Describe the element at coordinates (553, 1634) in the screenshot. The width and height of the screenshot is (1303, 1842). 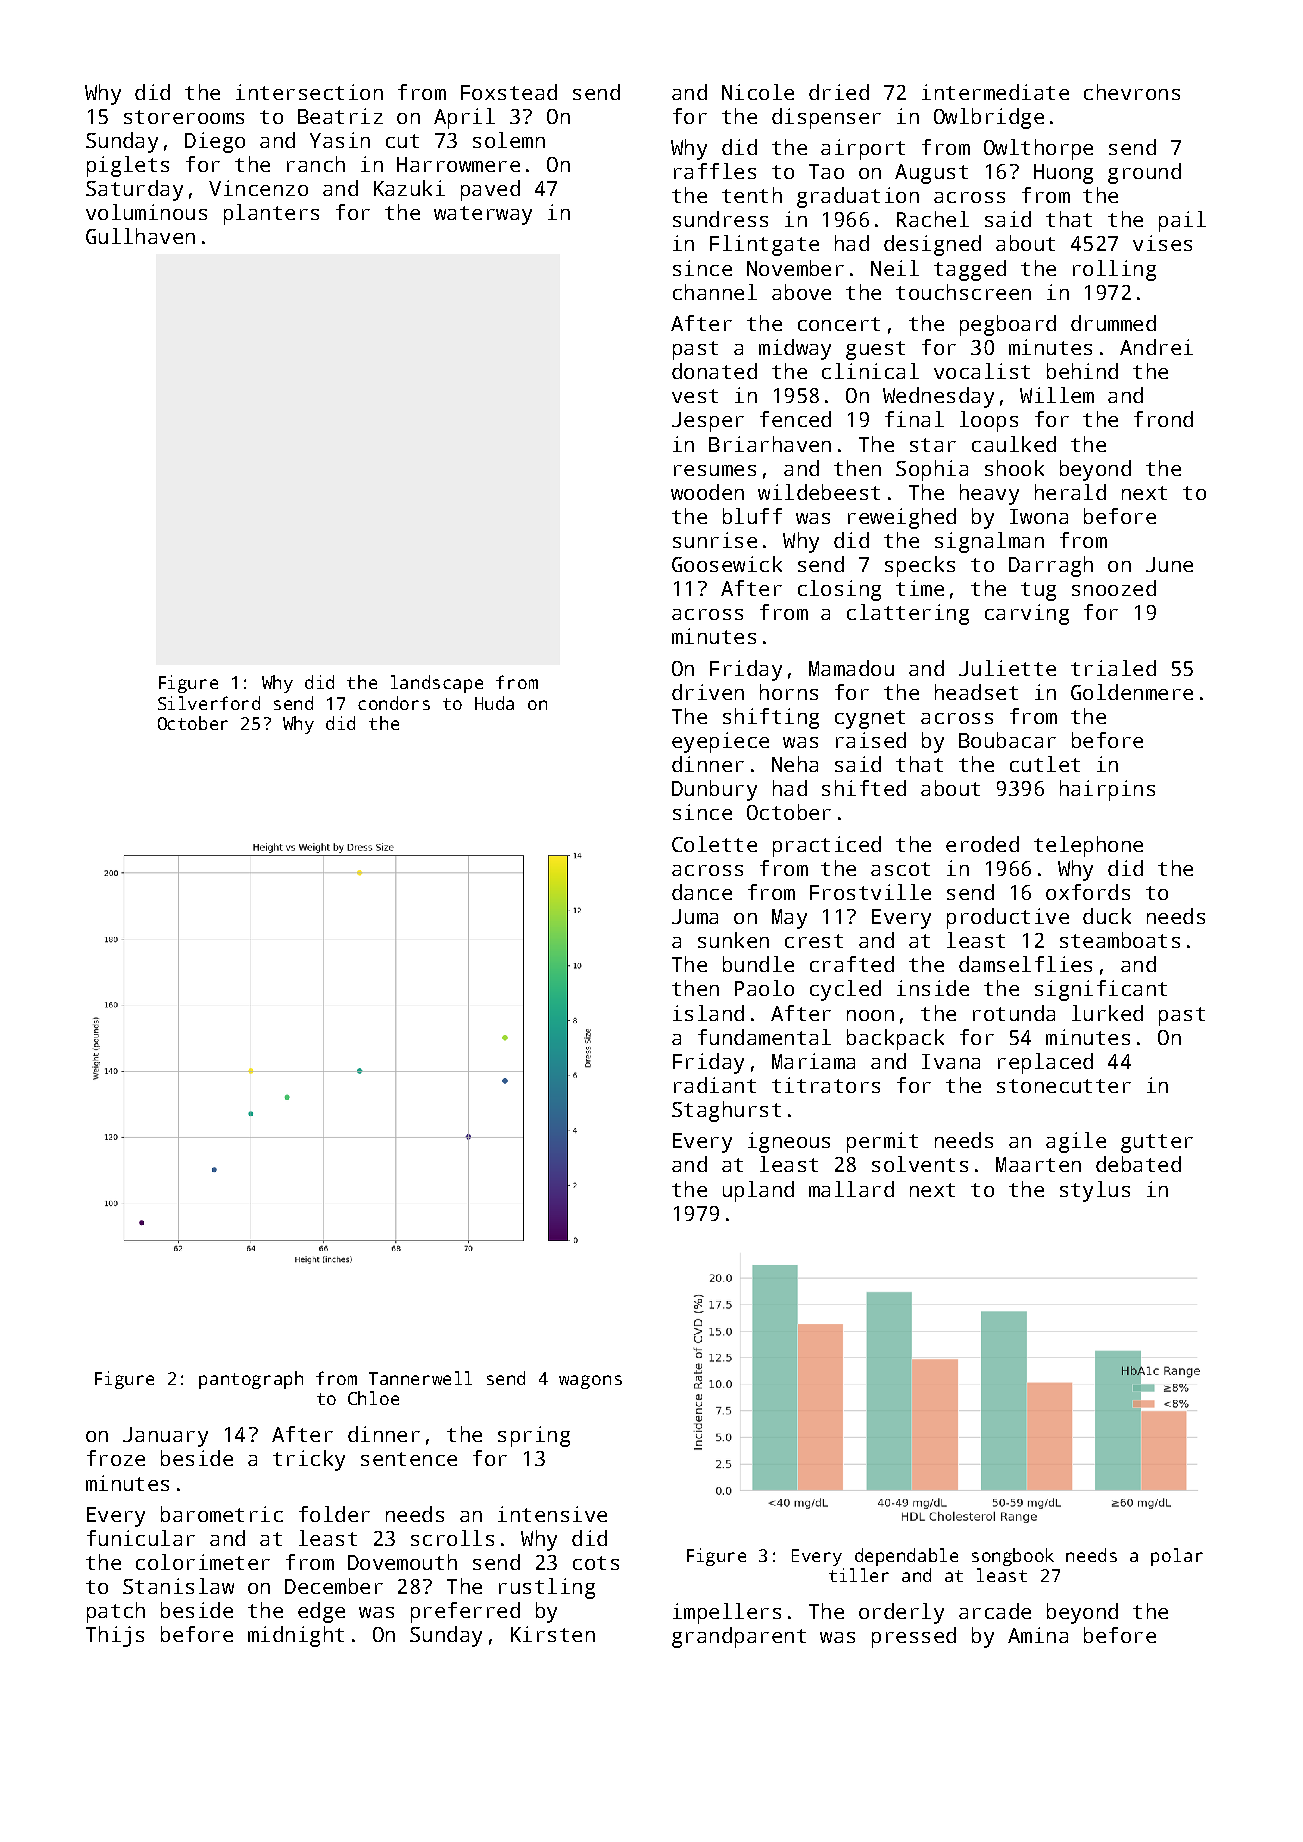
I see `Kirsten` at that location.
